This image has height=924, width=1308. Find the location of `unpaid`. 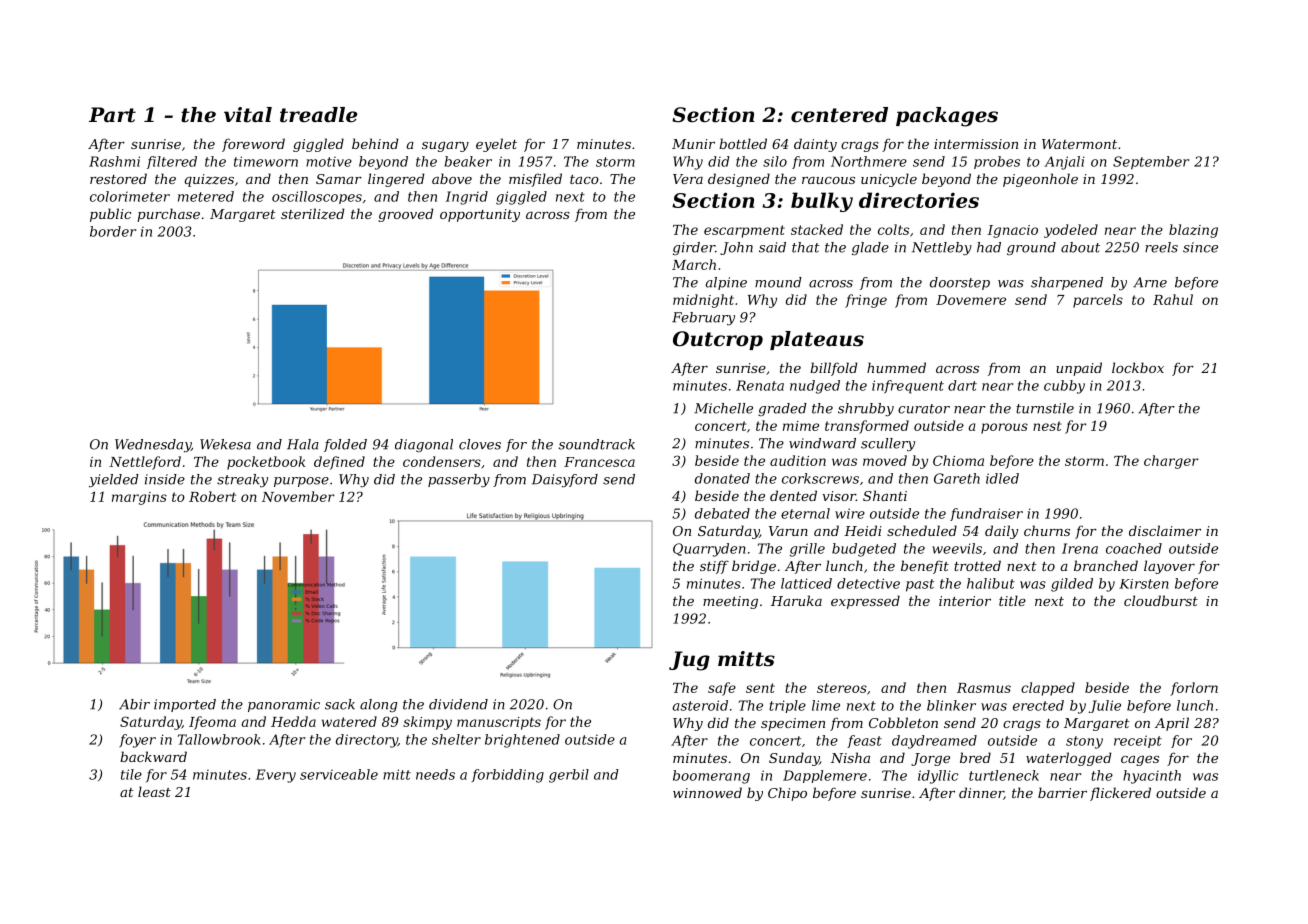

unpaid is located at coordinates (1079, 369).
